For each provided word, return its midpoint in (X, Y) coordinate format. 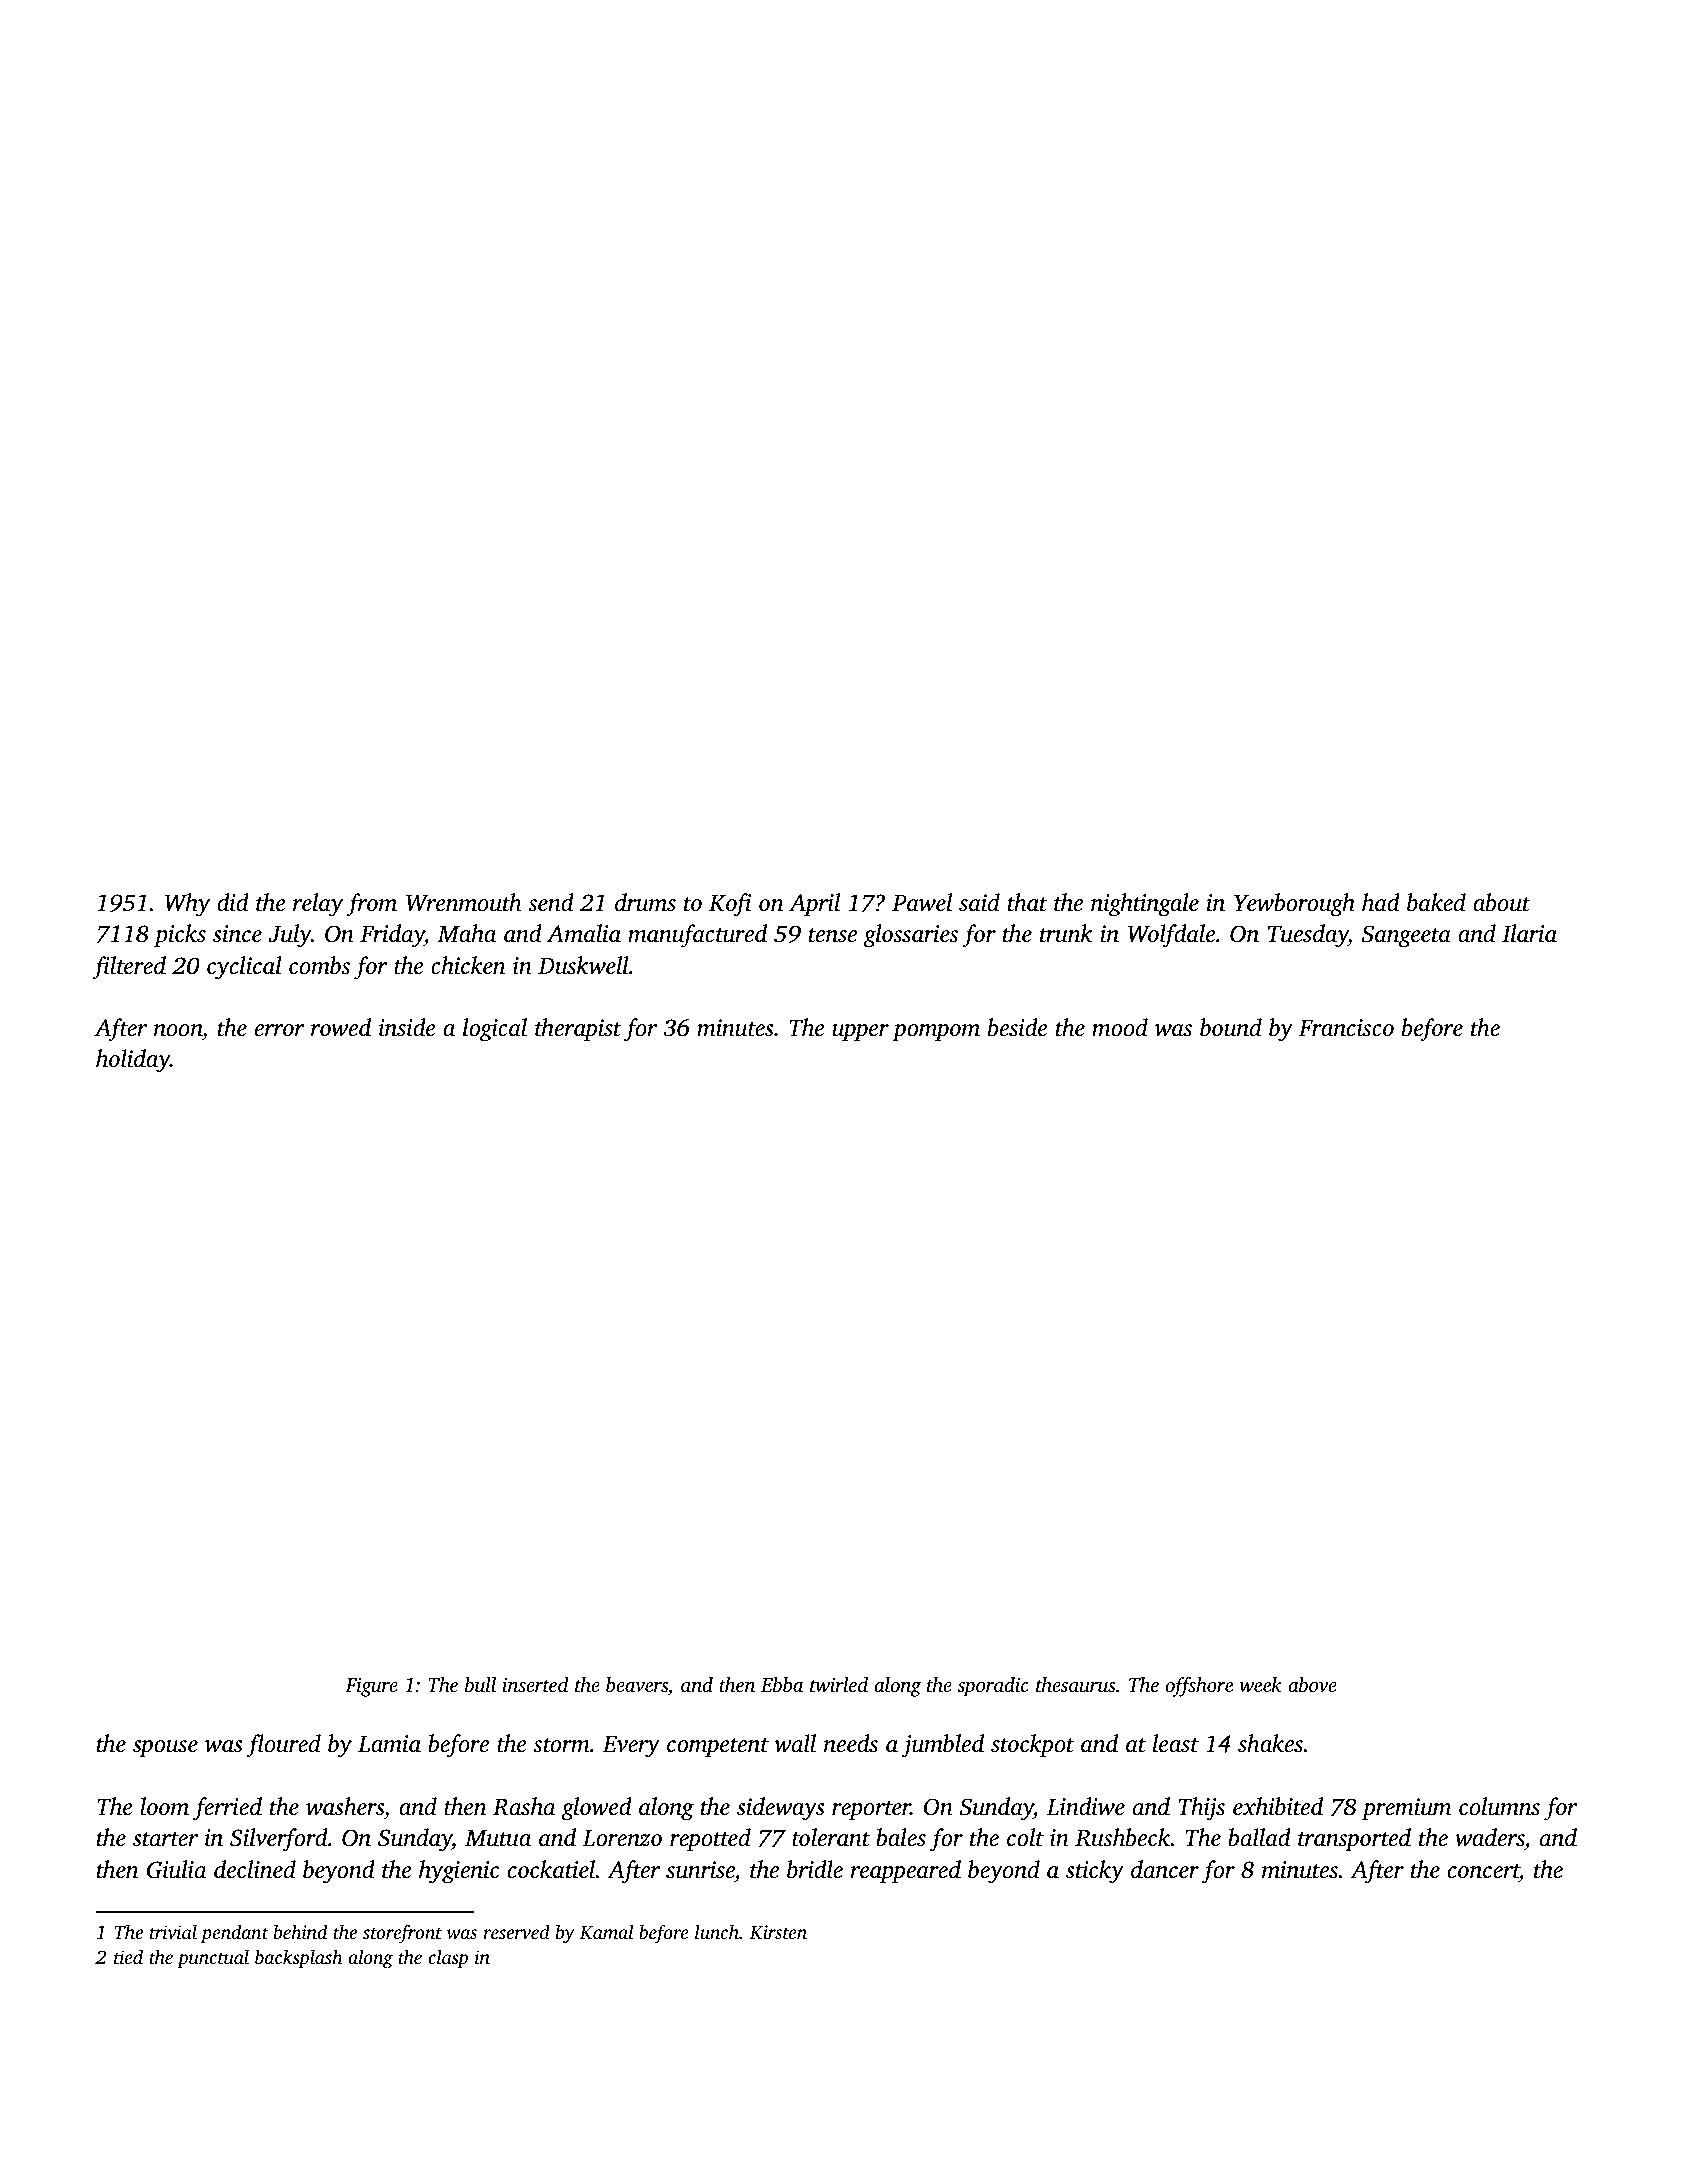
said (979, 902)
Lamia (389, 1744)
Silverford (279, 1840)
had (1381, 902)
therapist (578, 1030)
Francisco (1346, 1028)
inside (407, 1027)
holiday (133, 1061)
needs (851, 1743)
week (1261, 1684)
